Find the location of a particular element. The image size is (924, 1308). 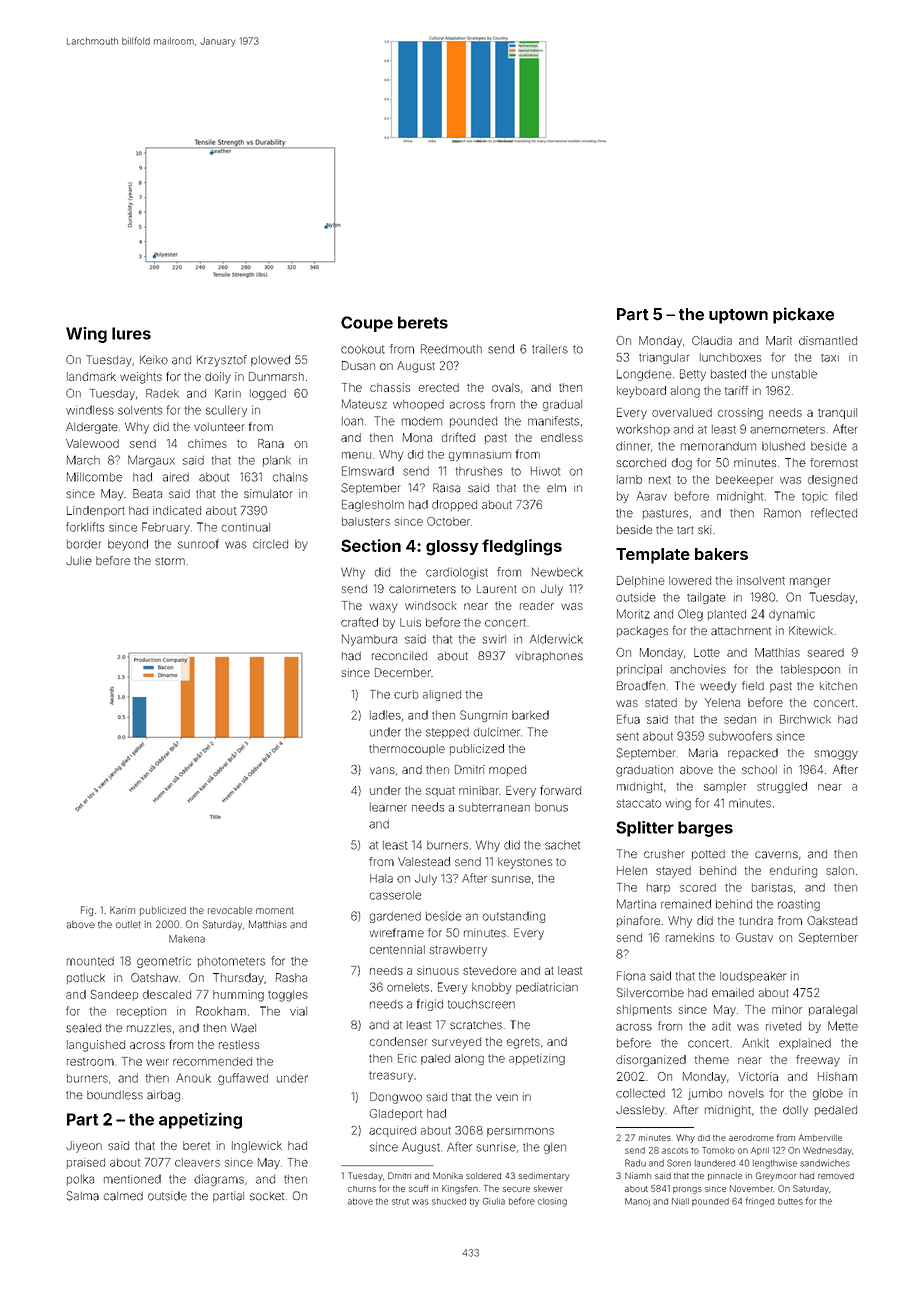

crusher is located at coordinates (664, 854).
